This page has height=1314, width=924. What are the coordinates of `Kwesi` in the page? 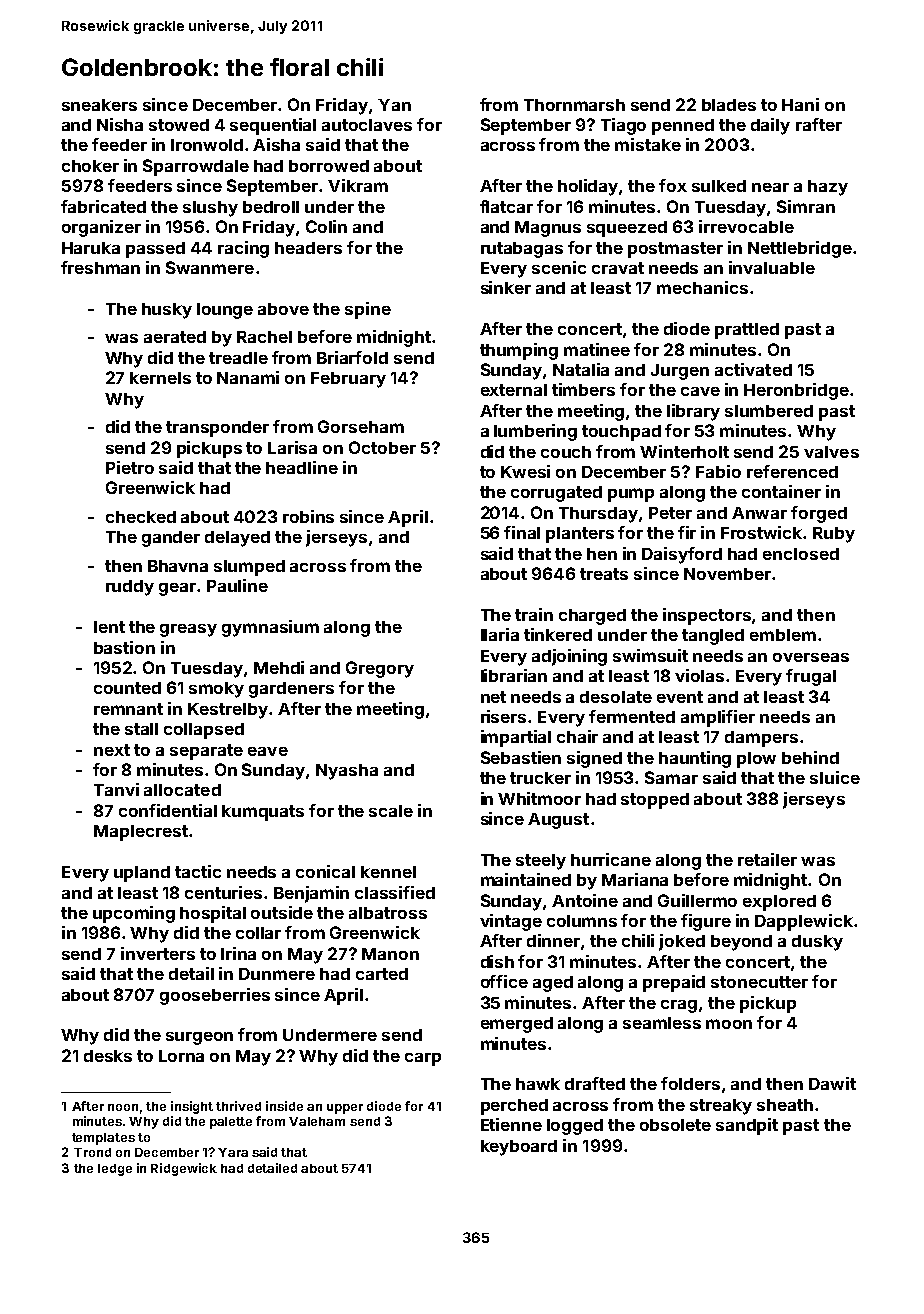 It's located at (525, 471).
